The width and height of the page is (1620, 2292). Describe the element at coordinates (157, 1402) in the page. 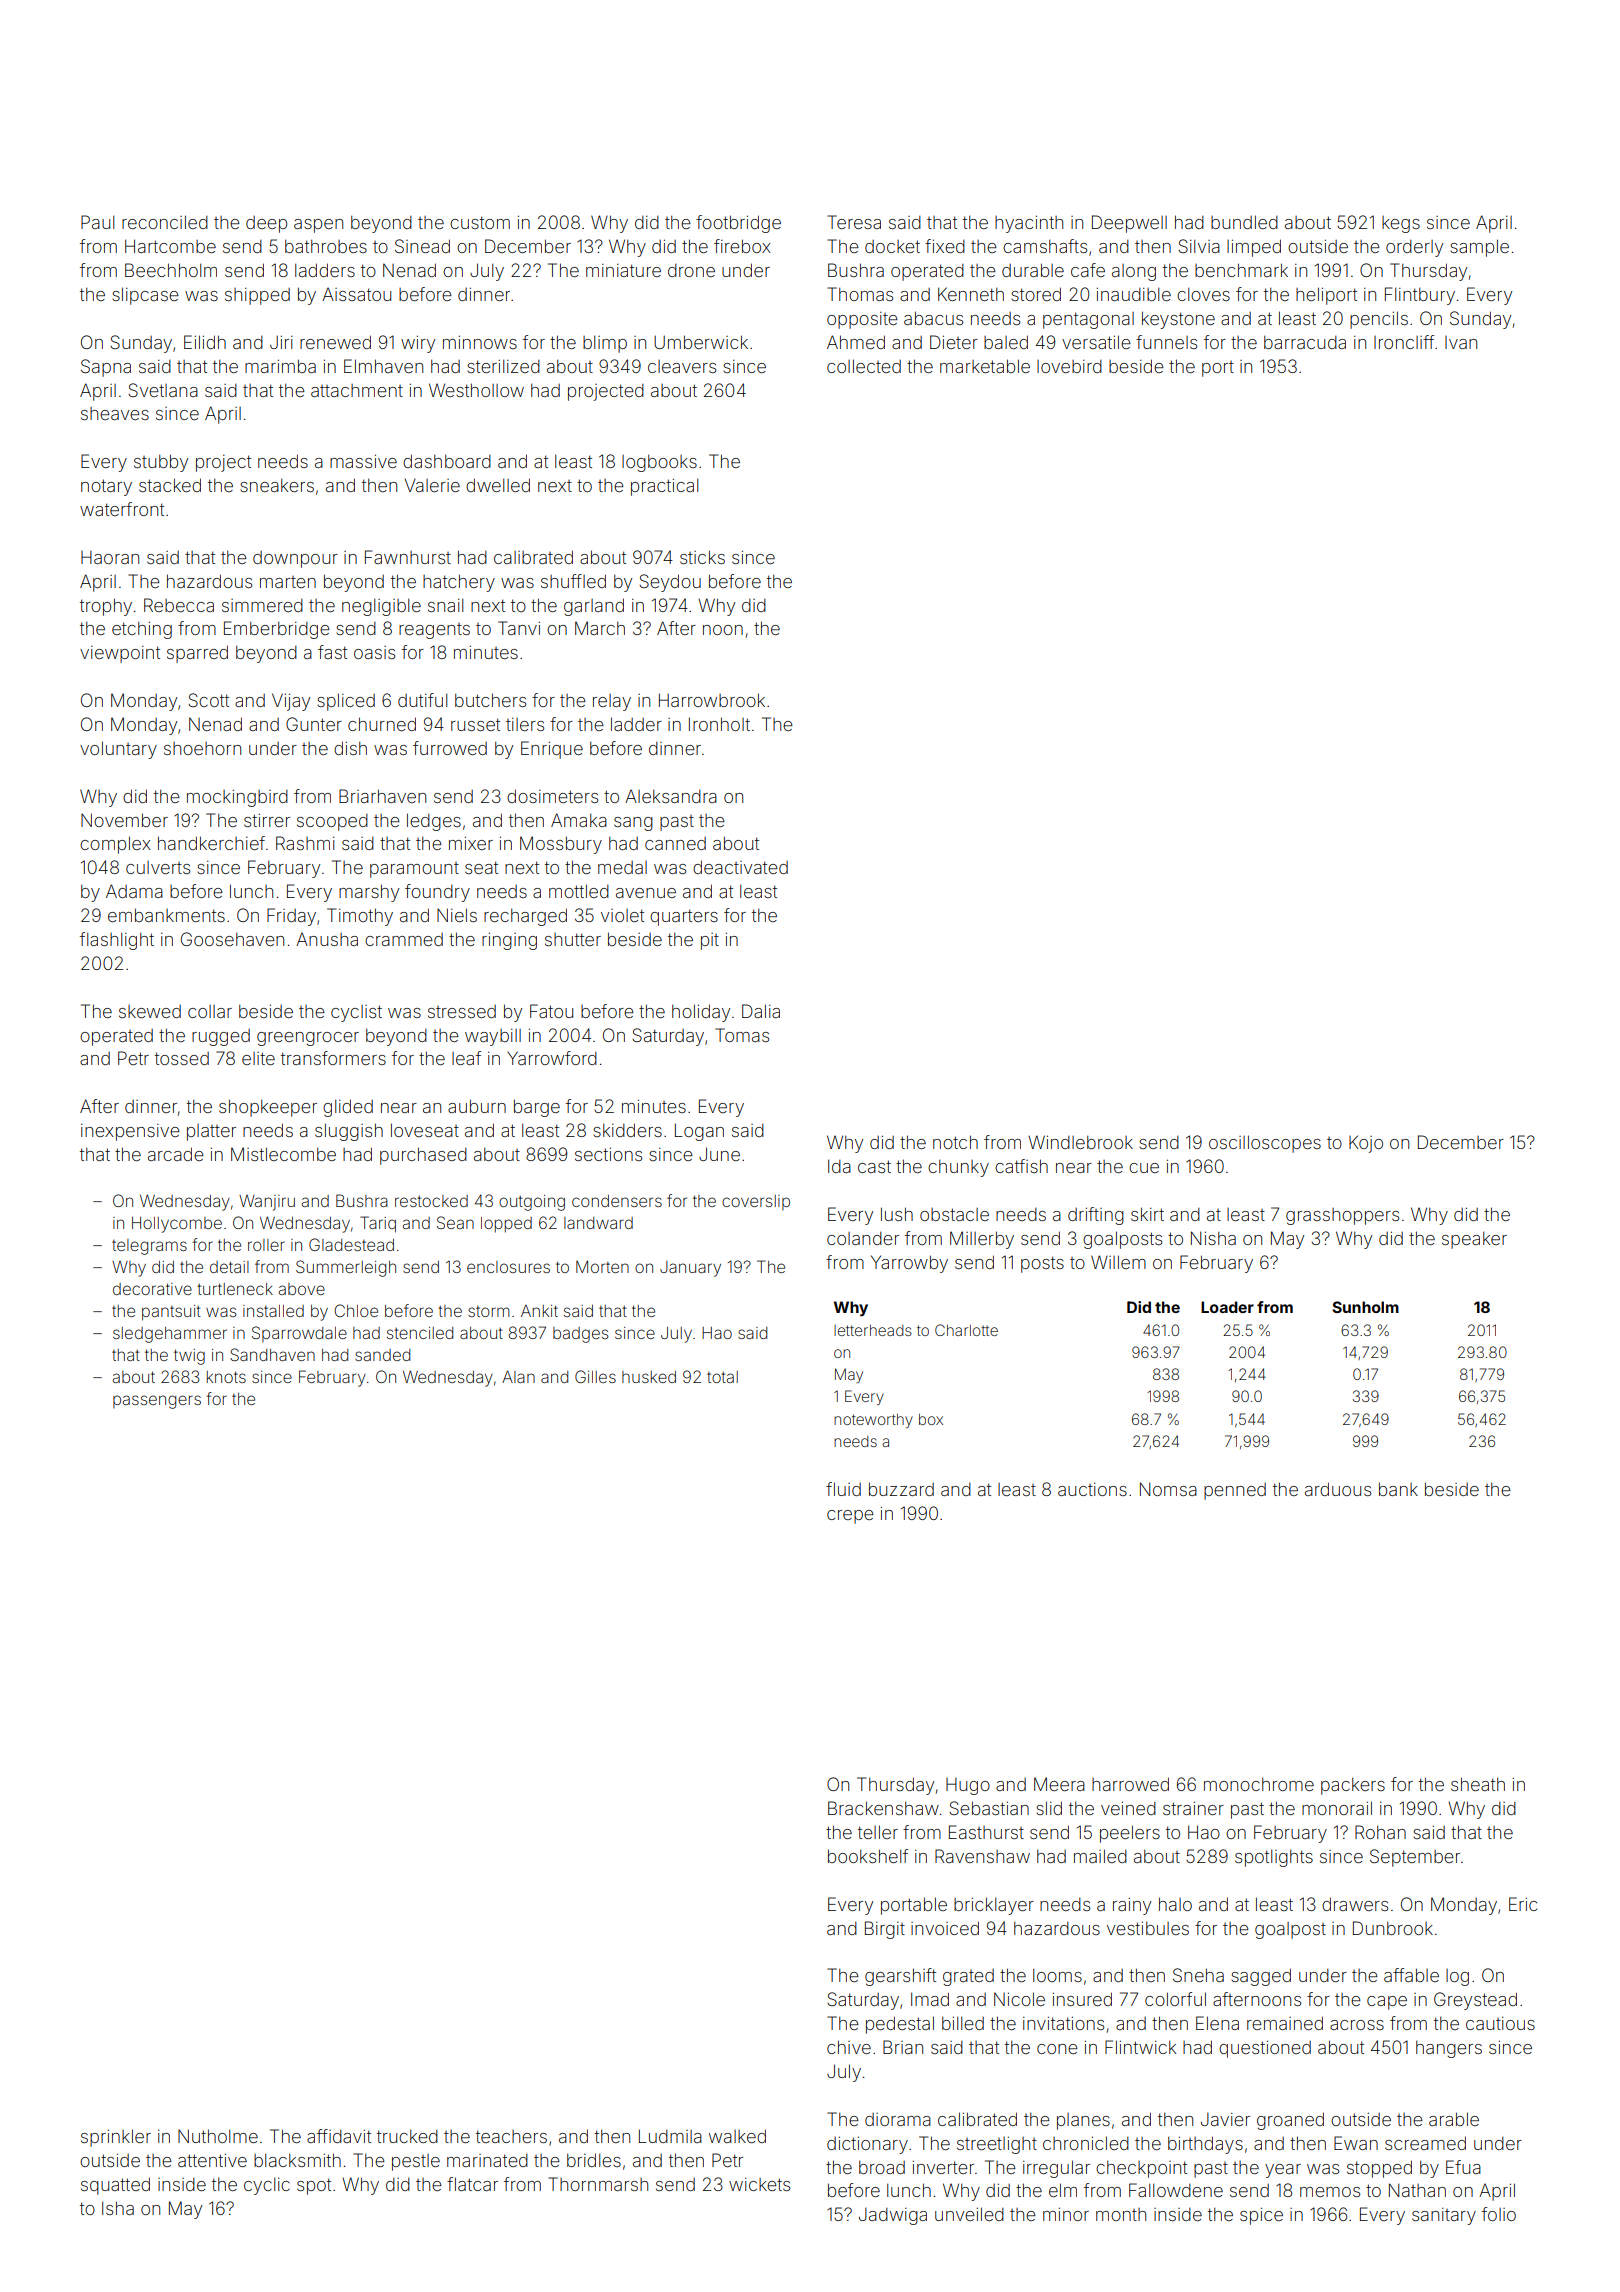

I see `passengers` at that location.
